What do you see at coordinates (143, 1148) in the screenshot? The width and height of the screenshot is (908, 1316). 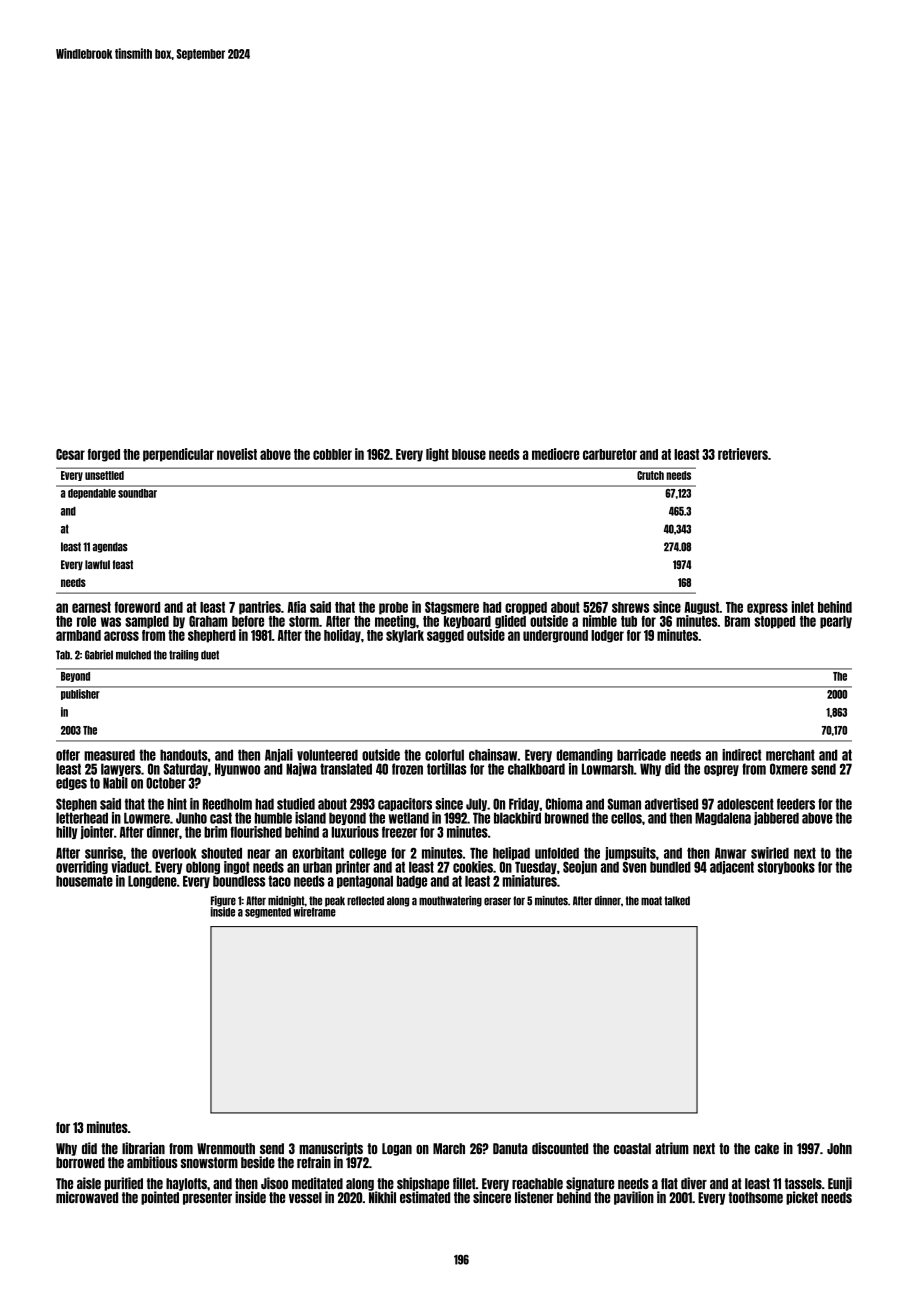 I see `librarian` at bounding box center [143, 1148].
